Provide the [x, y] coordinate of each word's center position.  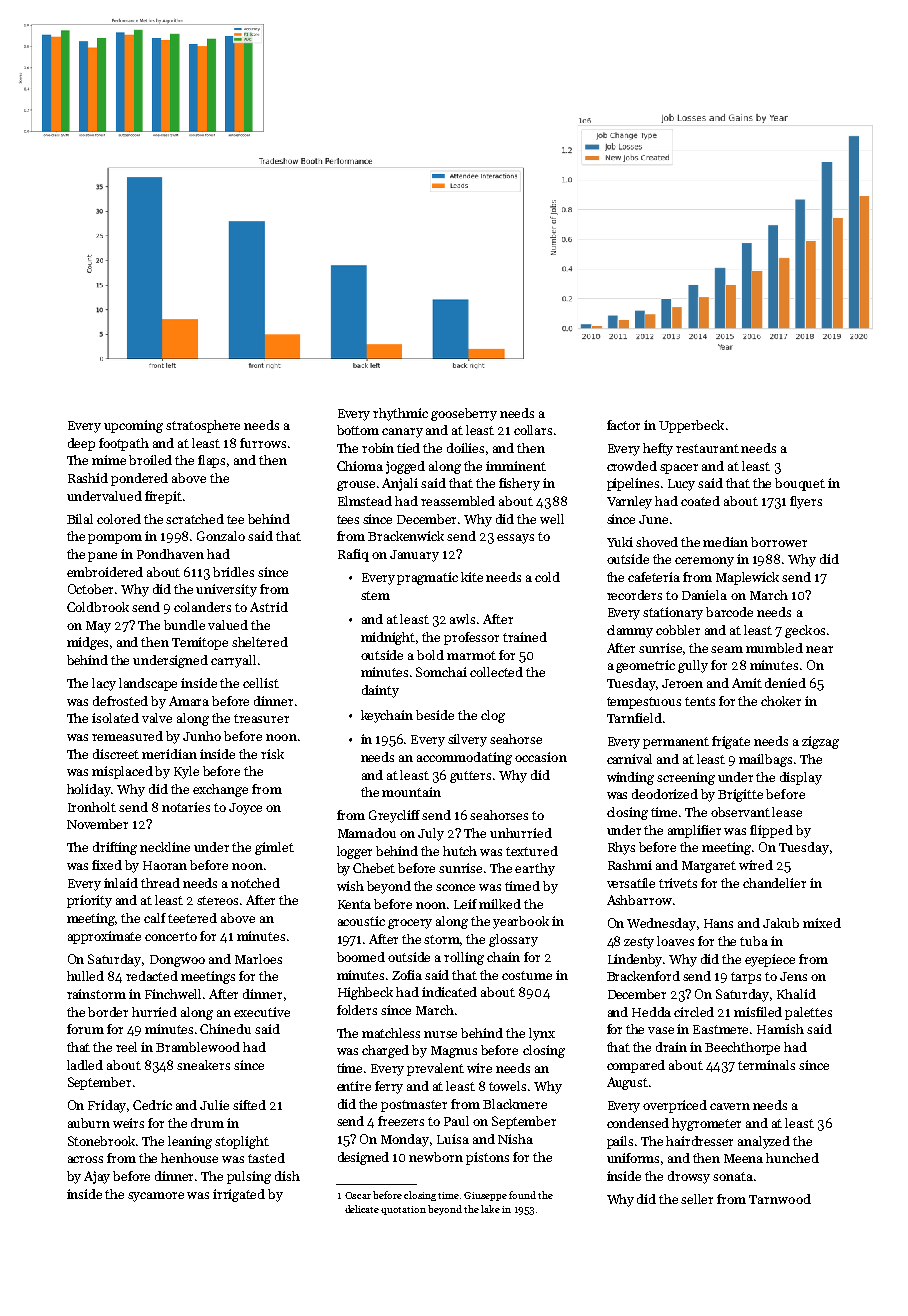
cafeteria [654, 577]
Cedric [152, 1105]
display [801, 778]
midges [87, 643]
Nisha [515, 1139]
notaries [186, 807]
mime [109, 460]
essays [515, 539]
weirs [128, 1123]
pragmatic [427, 578]
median [725, 542]
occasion [541, 757]
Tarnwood [780, 1199]
